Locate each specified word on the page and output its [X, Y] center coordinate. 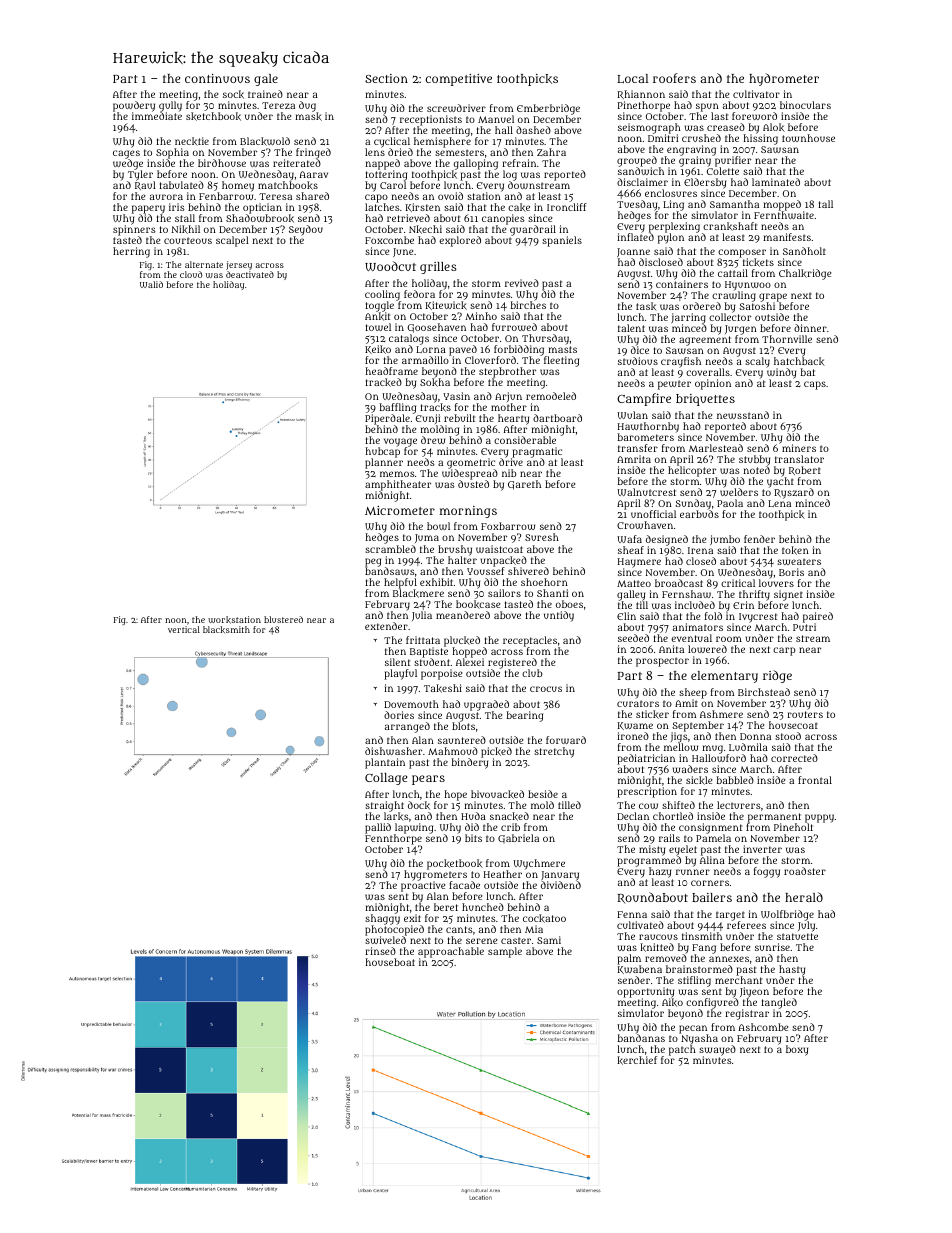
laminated [776, 182]
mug [712, 749]
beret [446, 907]
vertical [184, 629]
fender [759, 539]
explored [460, 241]
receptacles [530, 641]
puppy [819, 819]
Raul [145, 186]
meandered [463, 615]
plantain [385, 763]
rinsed [380, 951]
